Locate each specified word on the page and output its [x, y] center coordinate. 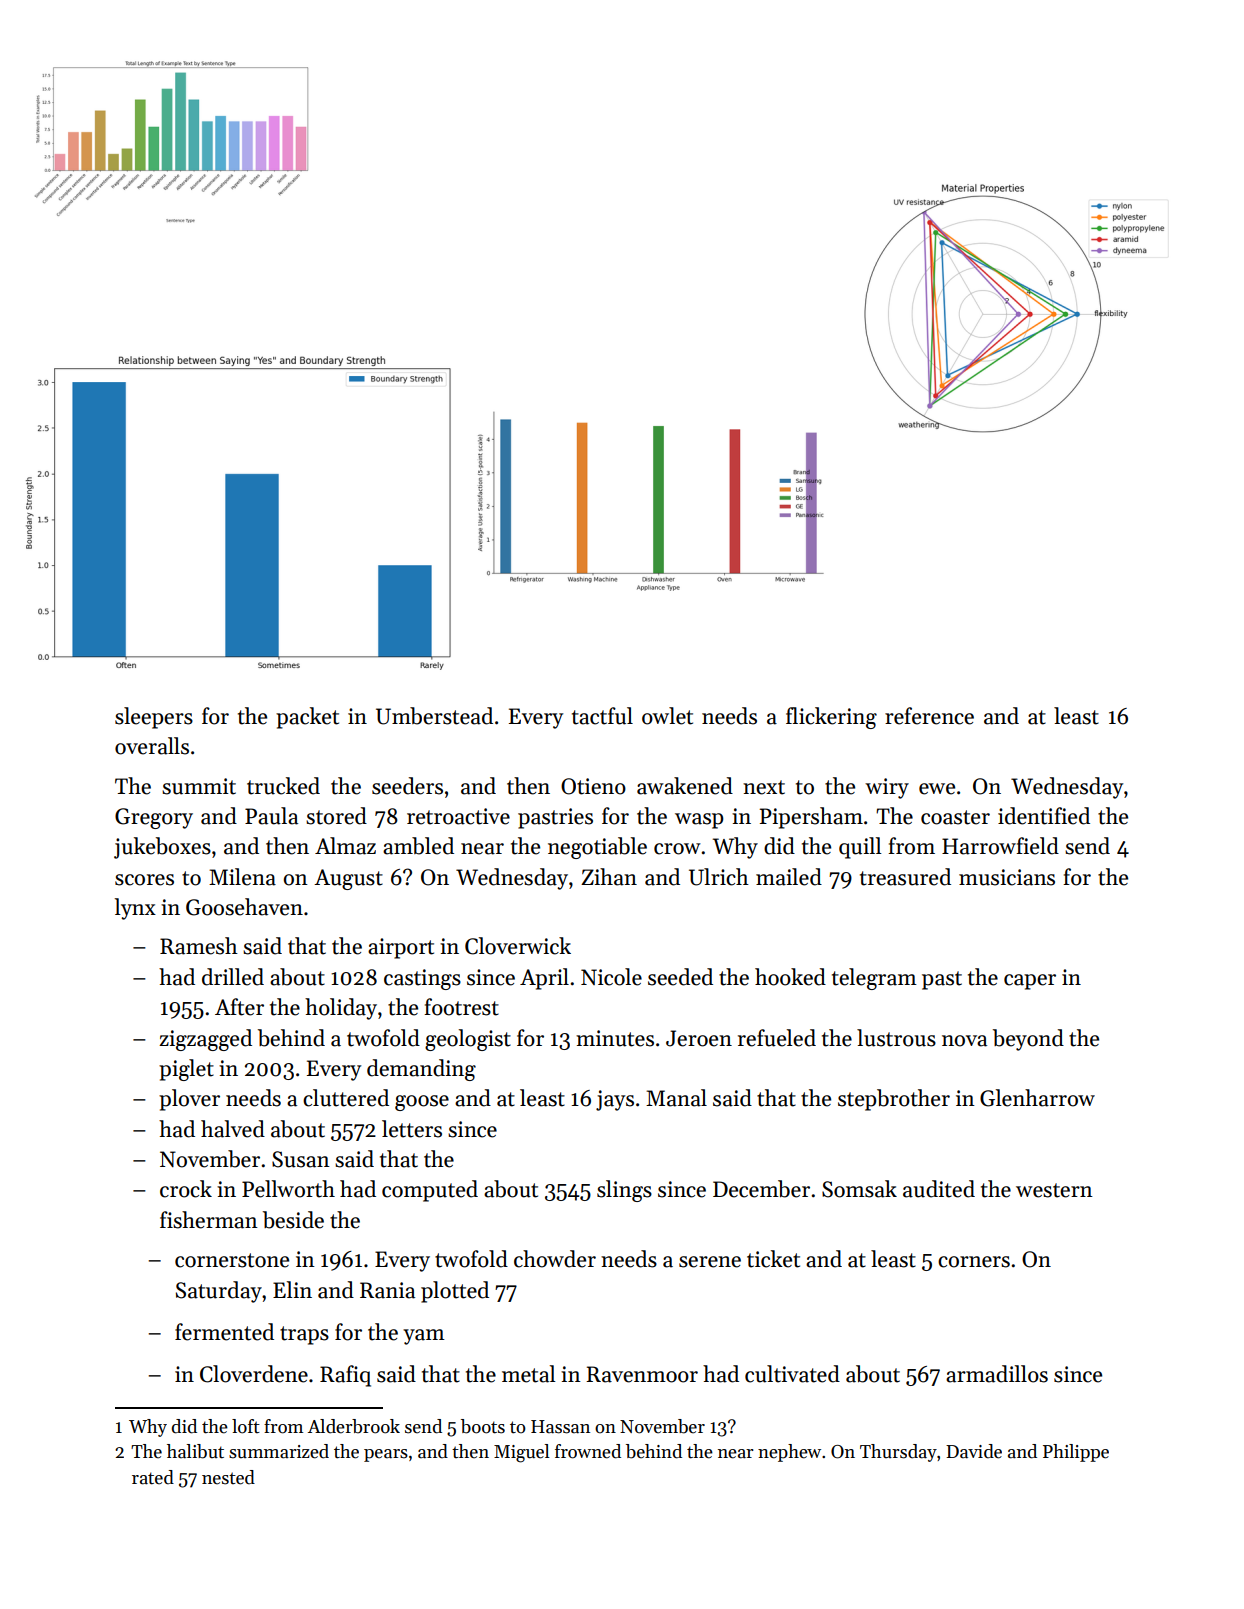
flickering [831, 718]
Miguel [522, 1453]
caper [1030, 982]
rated [153, 1477]
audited [939, 1189]
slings [624, 1191]
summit [199, 786]
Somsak [859, 1189]
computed [430, 1191]
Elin [292, 1289]
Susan [301, 1159]
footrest [461, 1007]
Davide [974, 1451]
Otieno [593, 786]
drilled [233, 977]
